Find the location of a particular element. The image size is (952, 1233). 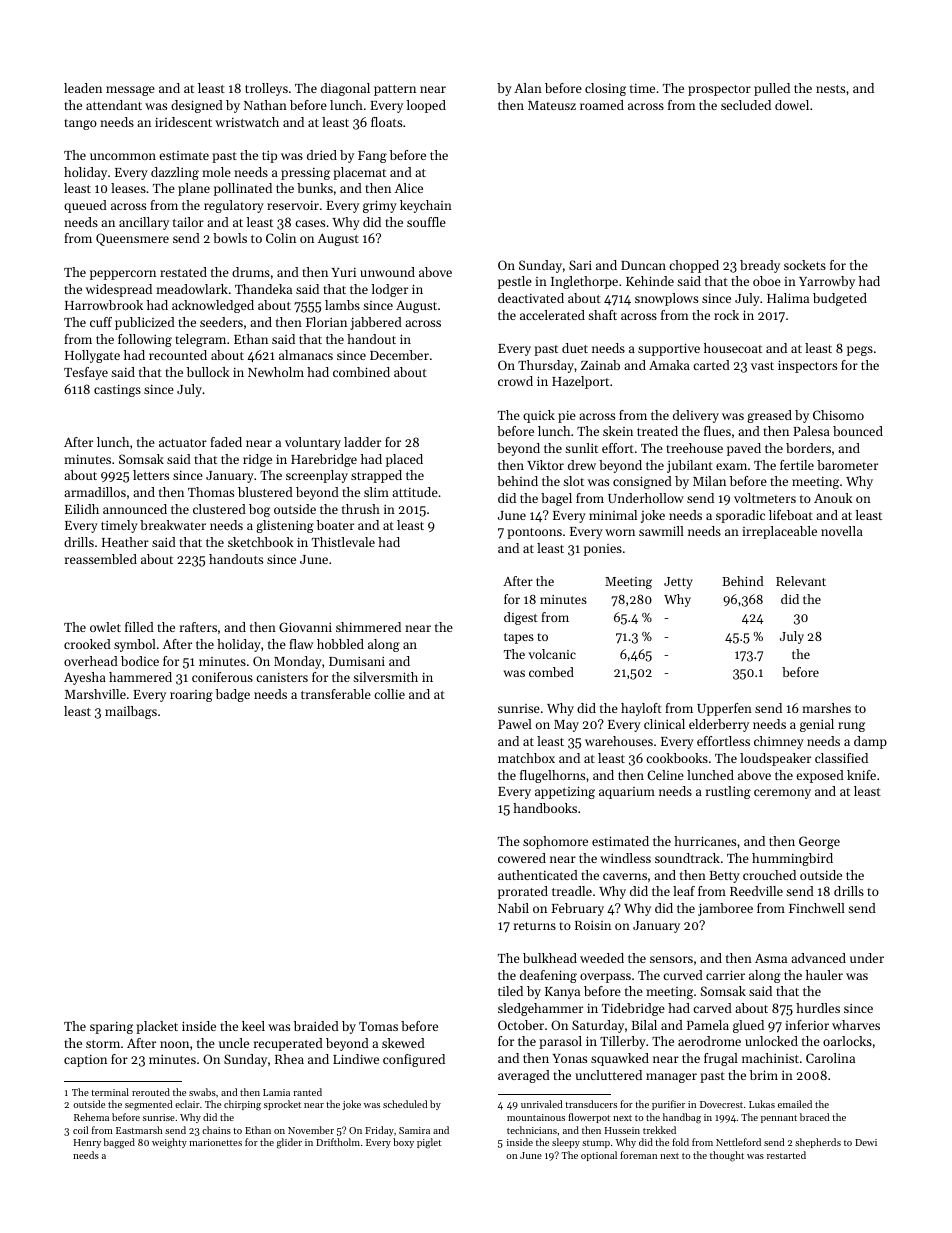

technicians is located at coordinates (532, 1130).
